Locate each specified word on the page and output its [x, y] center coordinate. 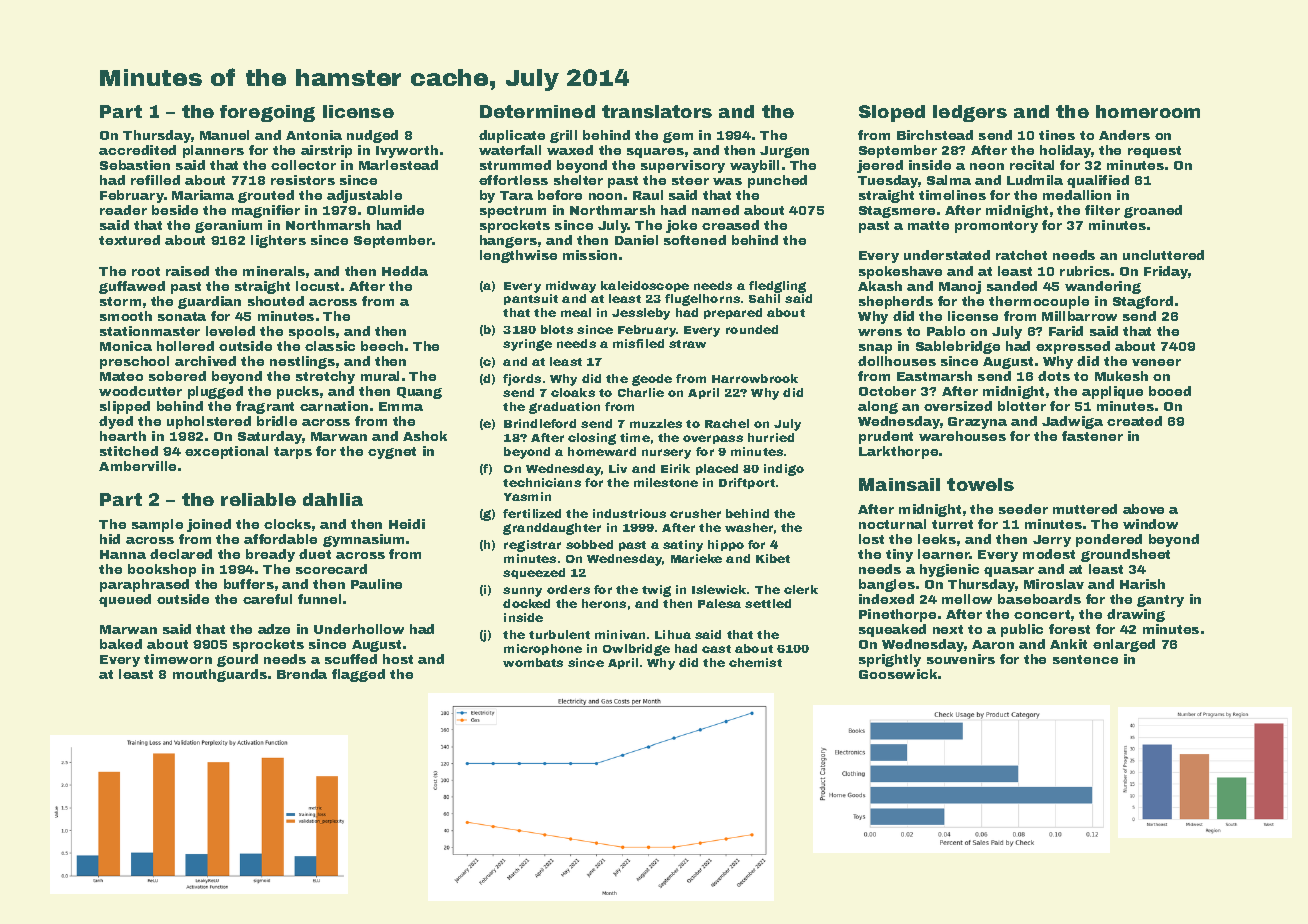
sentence [1085, 659]
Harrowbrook [755, 378]
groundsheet [1125, 555]
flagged [358, 675]
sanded [1012, 286]
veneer [1156, 362]
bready [270, 555]
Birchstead [935, 135]
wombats [533, 662]
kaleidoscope [645, 286]
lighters [278, 241]
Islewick [719, 589]
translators [657, 111]
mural [380, 376]
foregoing [267, 113]
